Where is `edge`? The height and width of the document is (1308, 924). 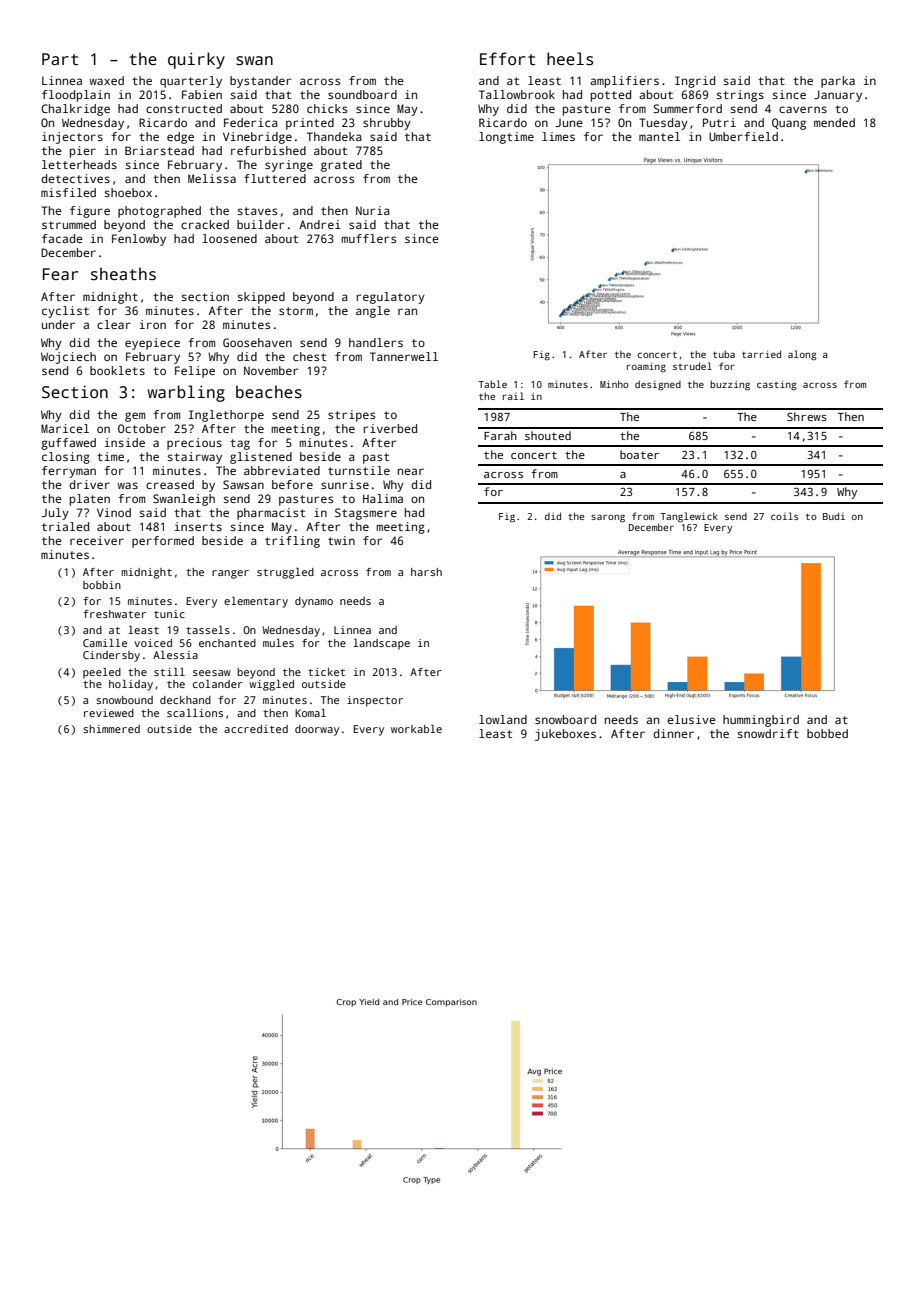
edge is located at coordinates (180, 138).
